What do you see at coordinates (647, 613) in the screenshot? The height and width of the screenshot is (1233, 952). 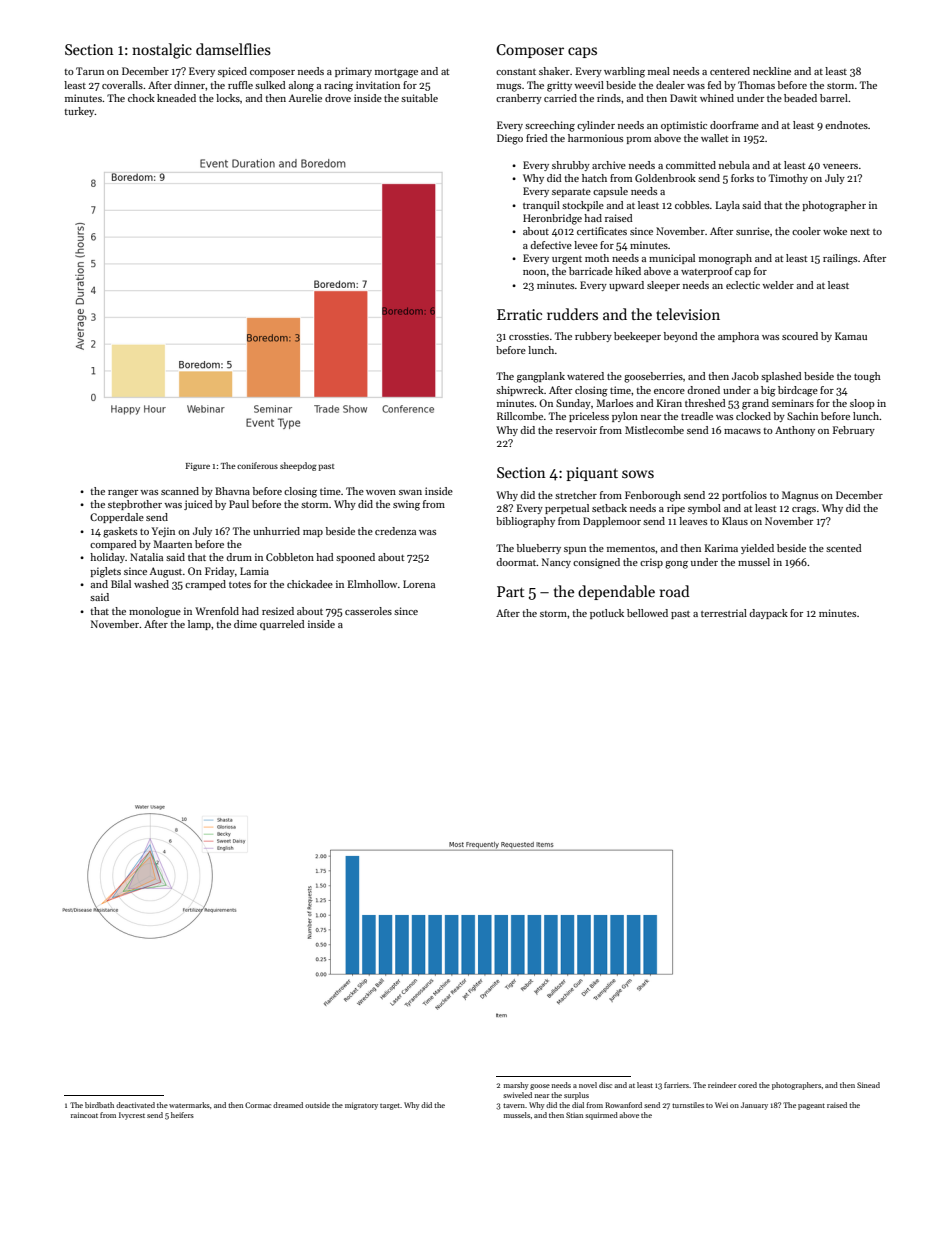 I see `bellowed` at bounding box center [647, 613].
